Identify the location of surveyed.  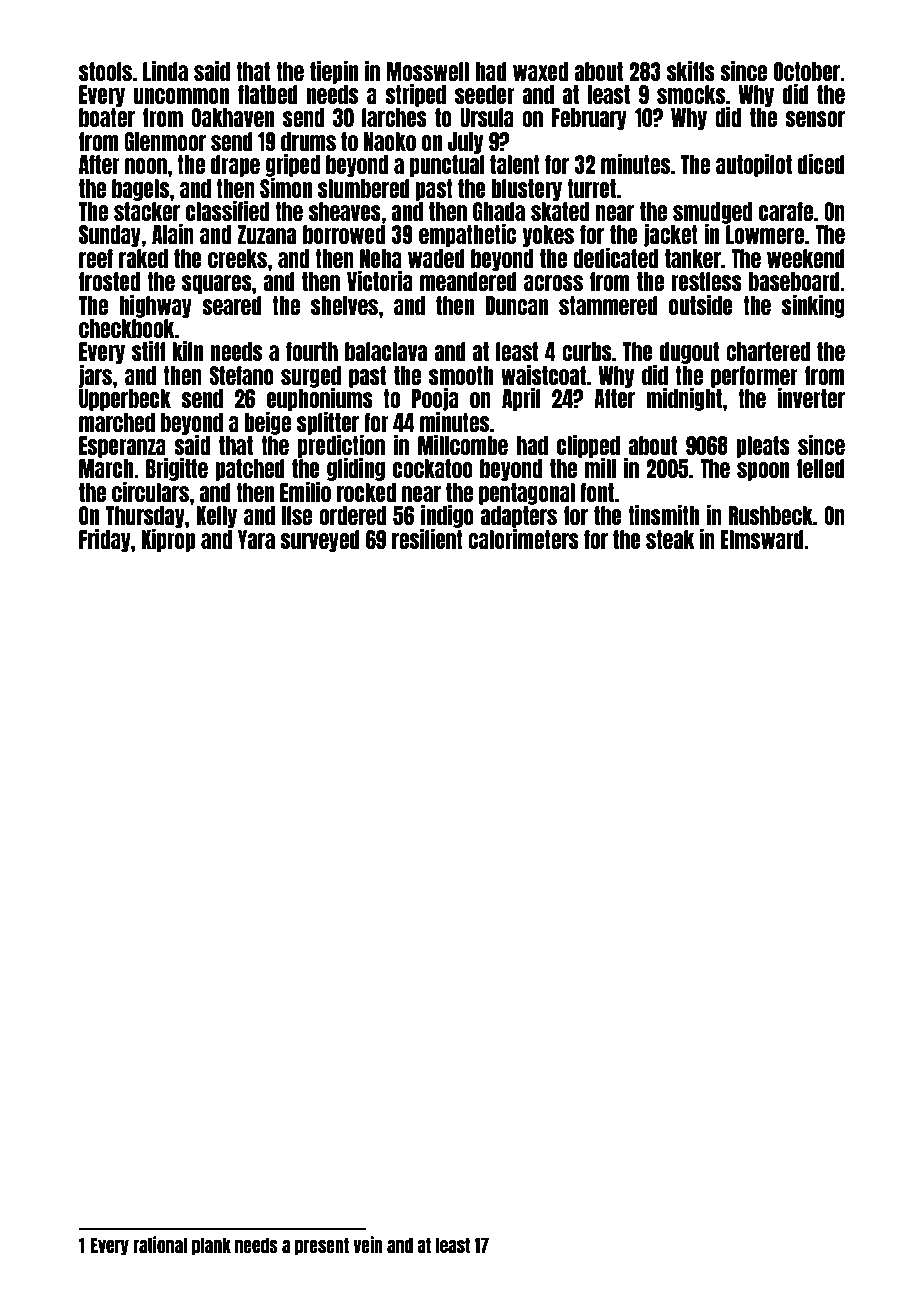
(320, 541).
